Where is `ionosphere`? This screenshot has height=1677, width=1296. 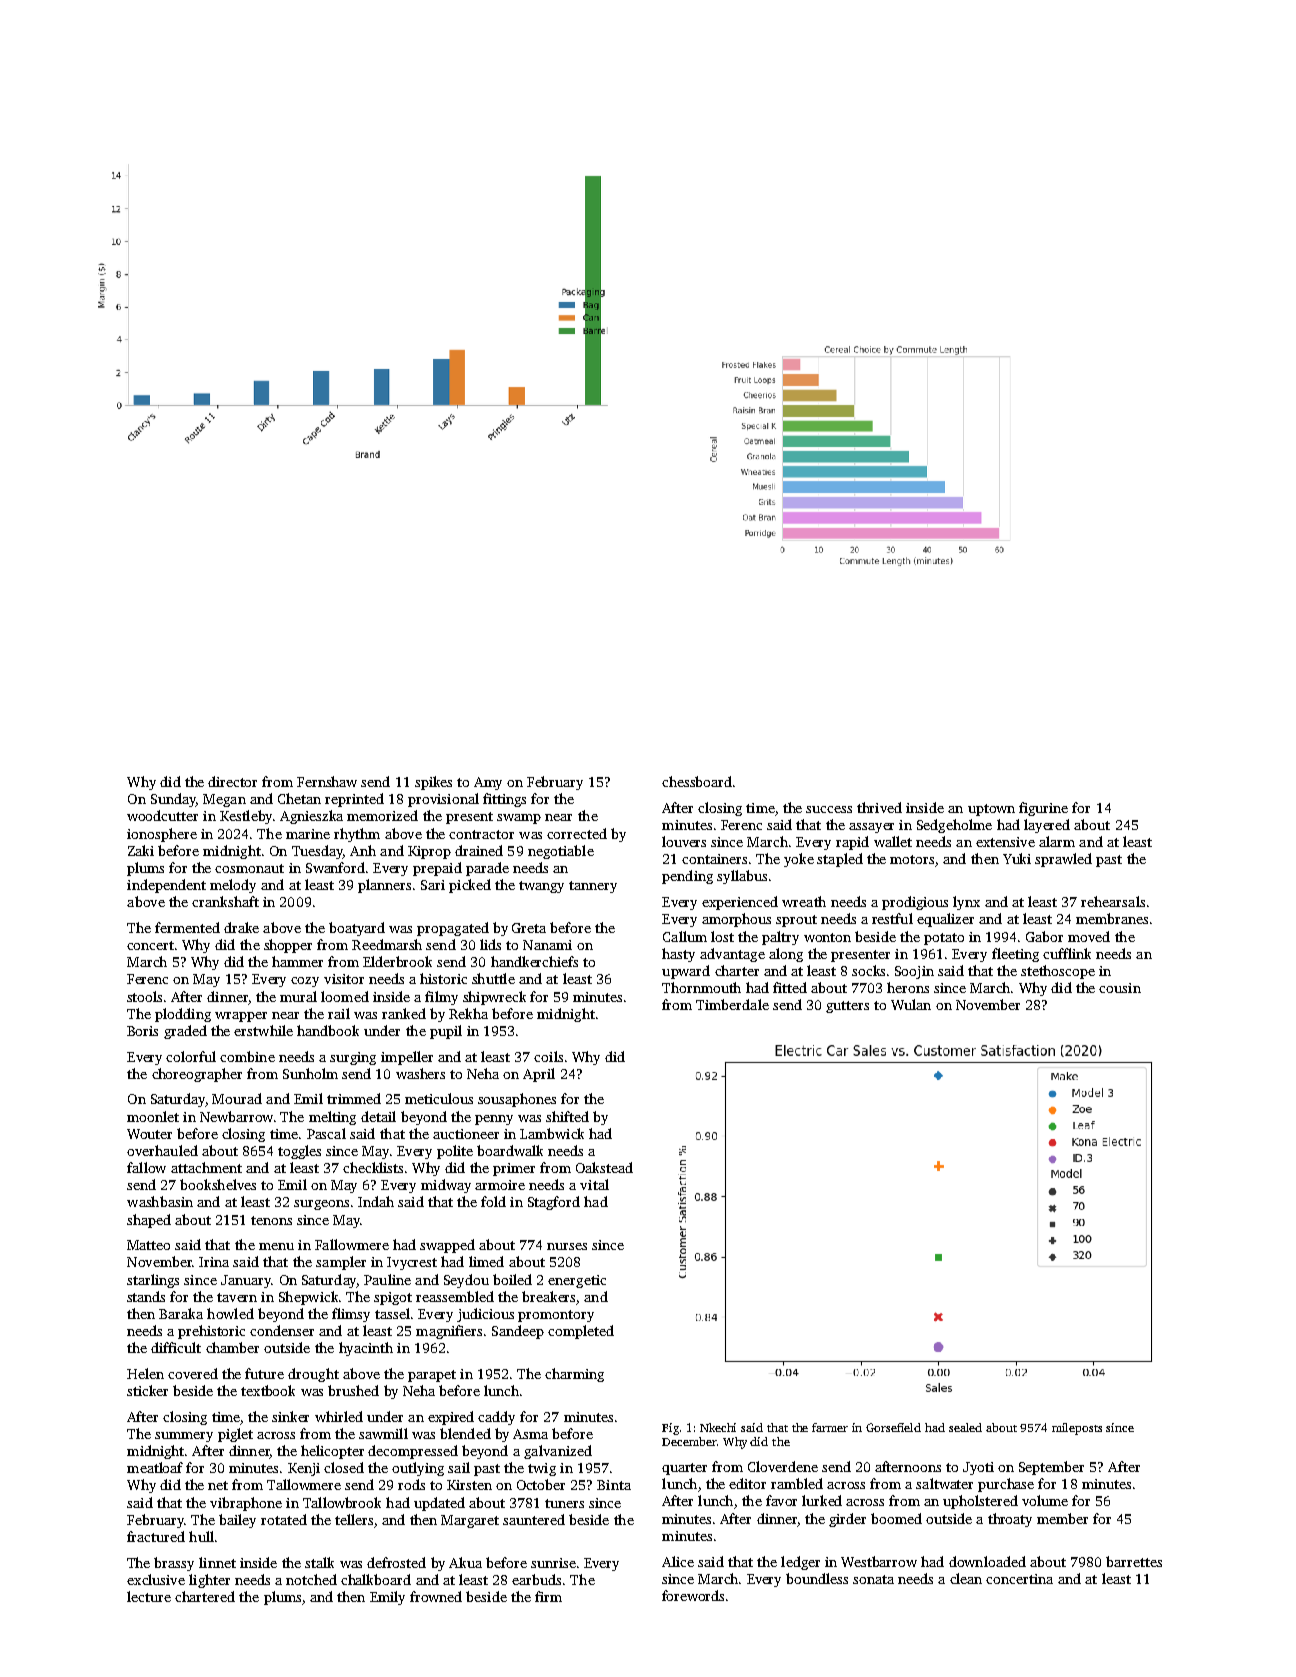 ionosphere is located at coordinates (162, 835).
